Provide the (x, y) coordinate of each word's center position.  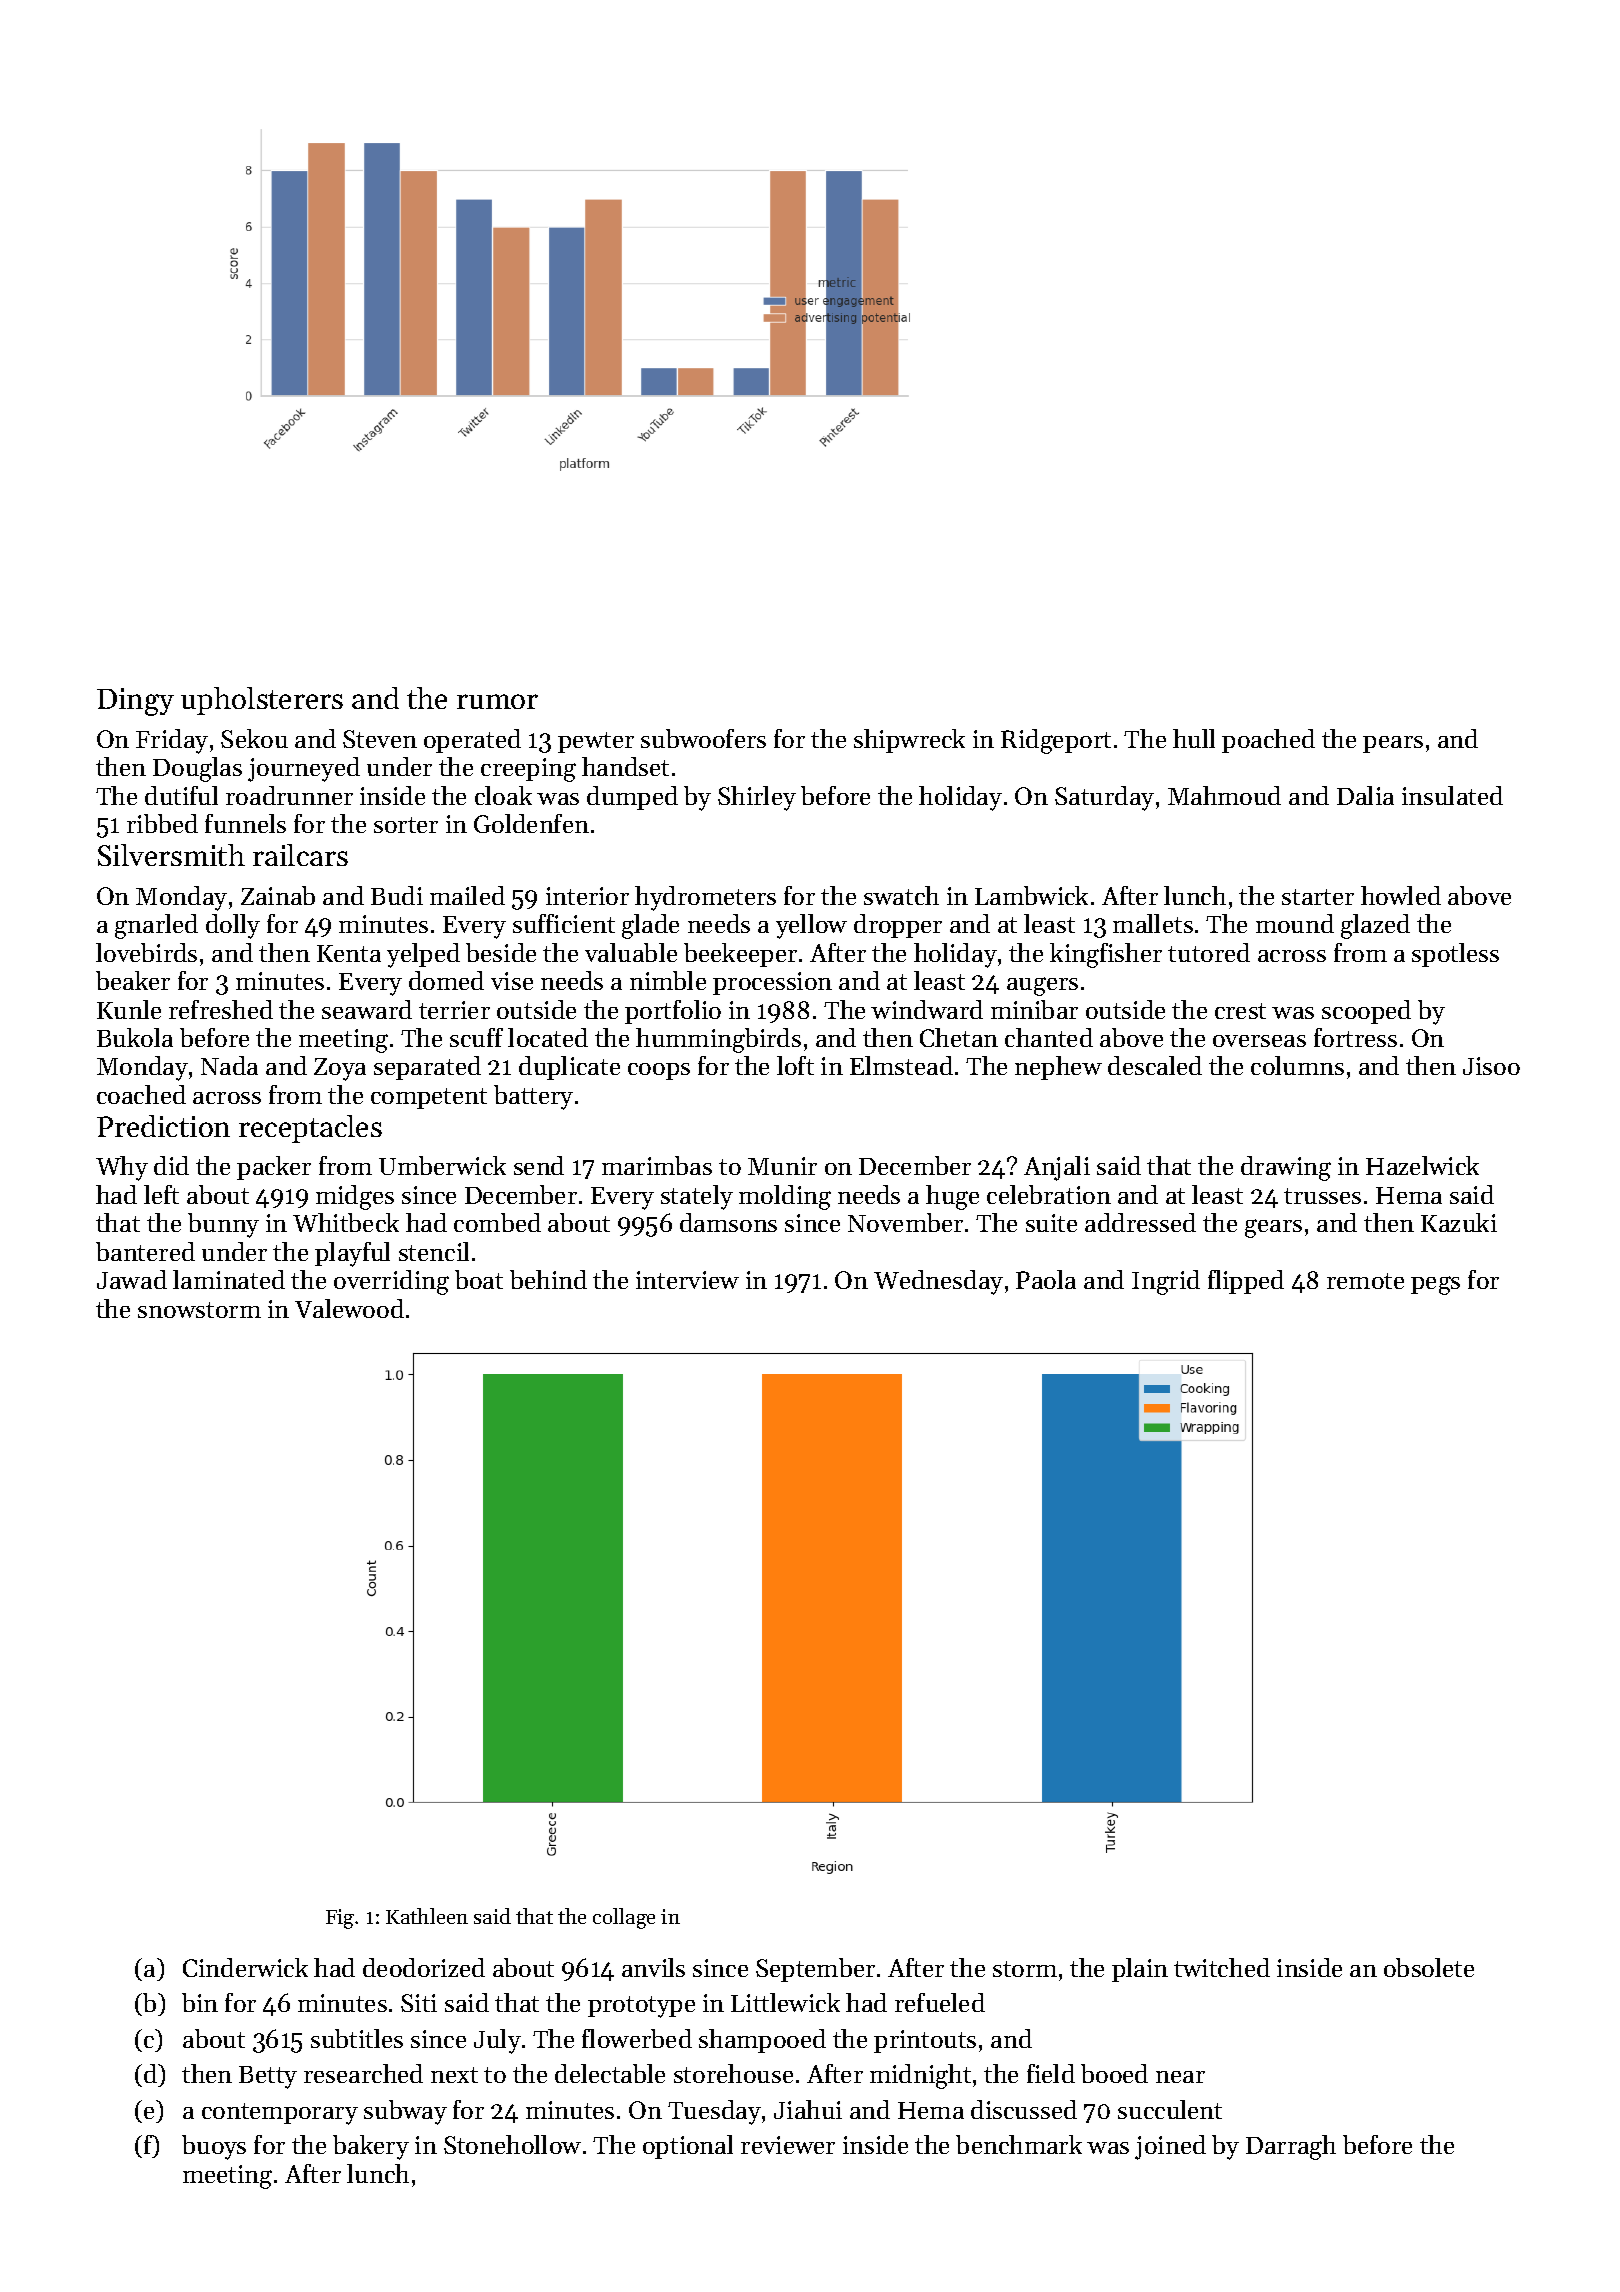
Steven (380, 739)
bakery (371, 2147)
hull (1194, 738)
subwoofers (703, 738)
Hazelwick (1422, 1165)
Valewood (349, 1308)
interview (687, 1280)
